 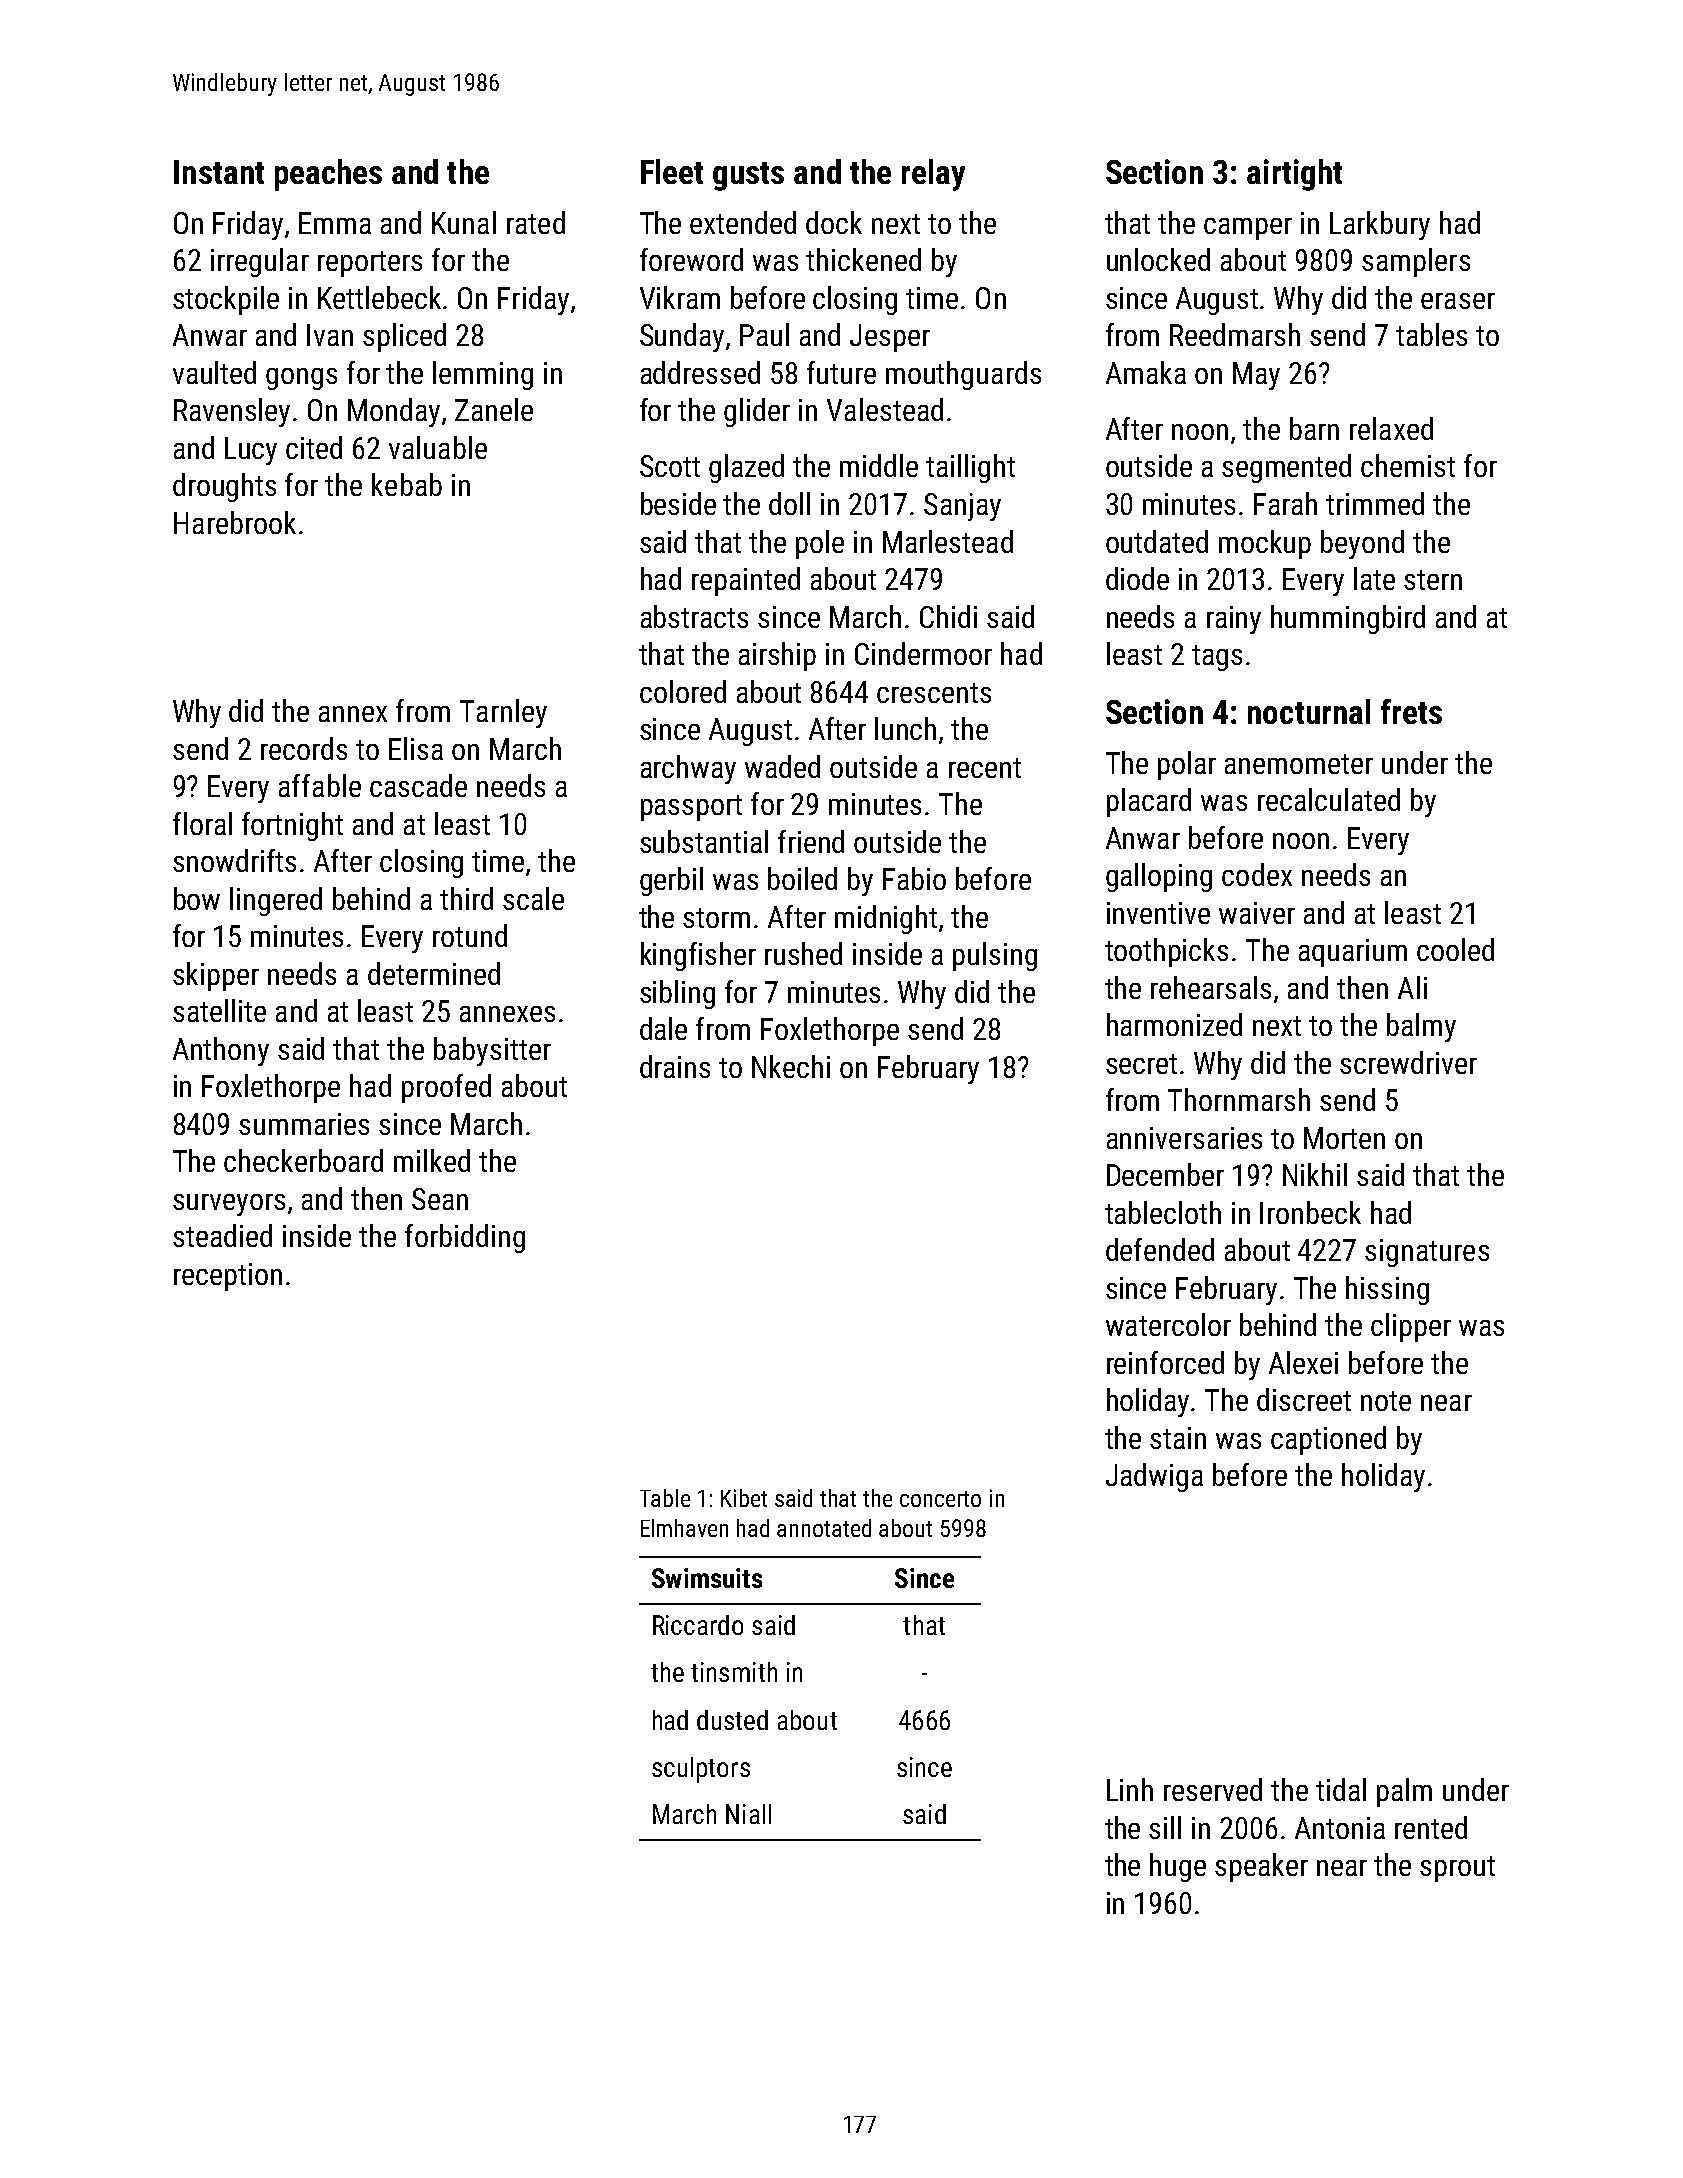 I want to click on skipper, so click(x=216, y=976).
